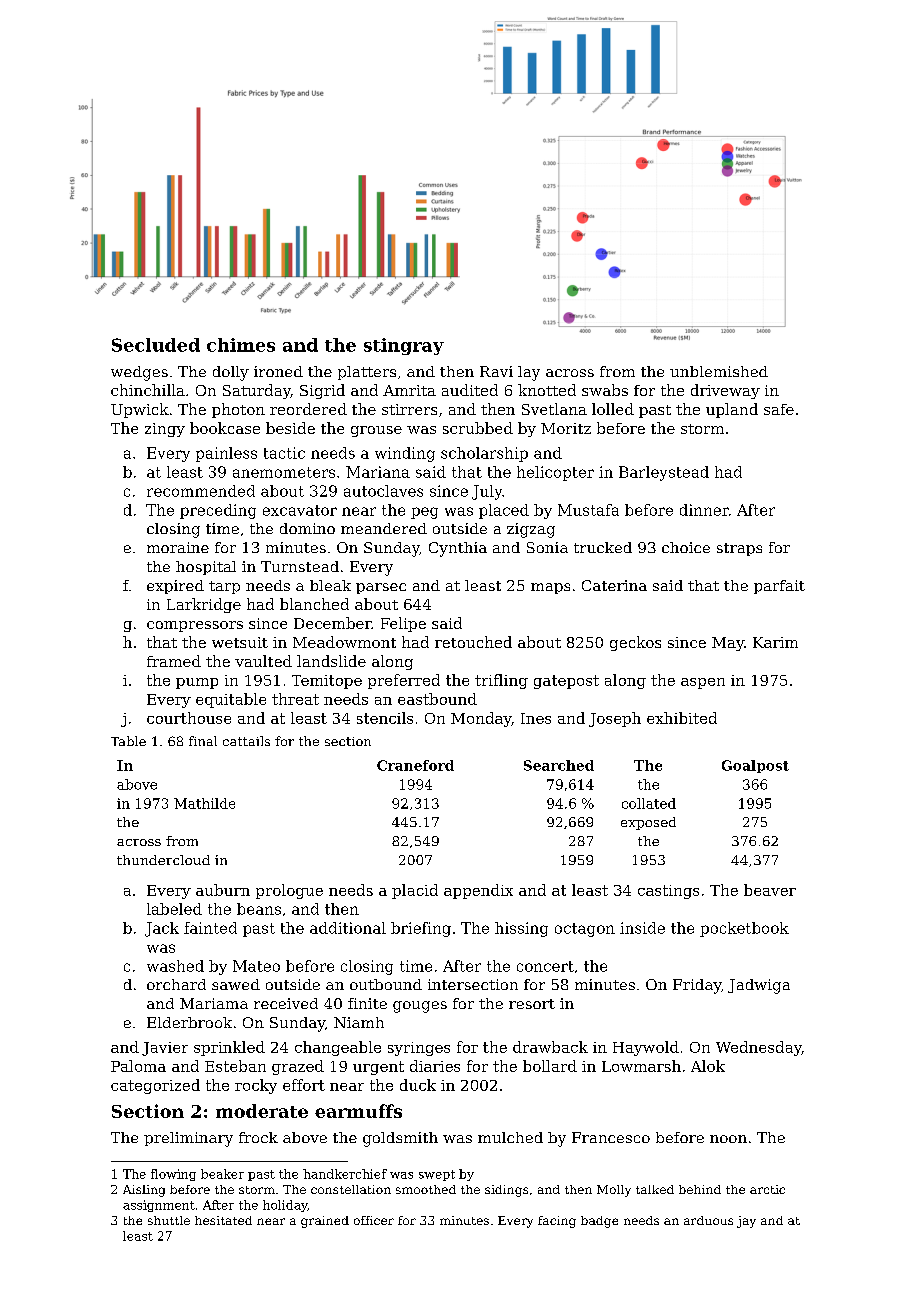  What do you see at coordinates (162, 929) in the screenshot?
I see `Jack` at bounding box center [162, 929].
